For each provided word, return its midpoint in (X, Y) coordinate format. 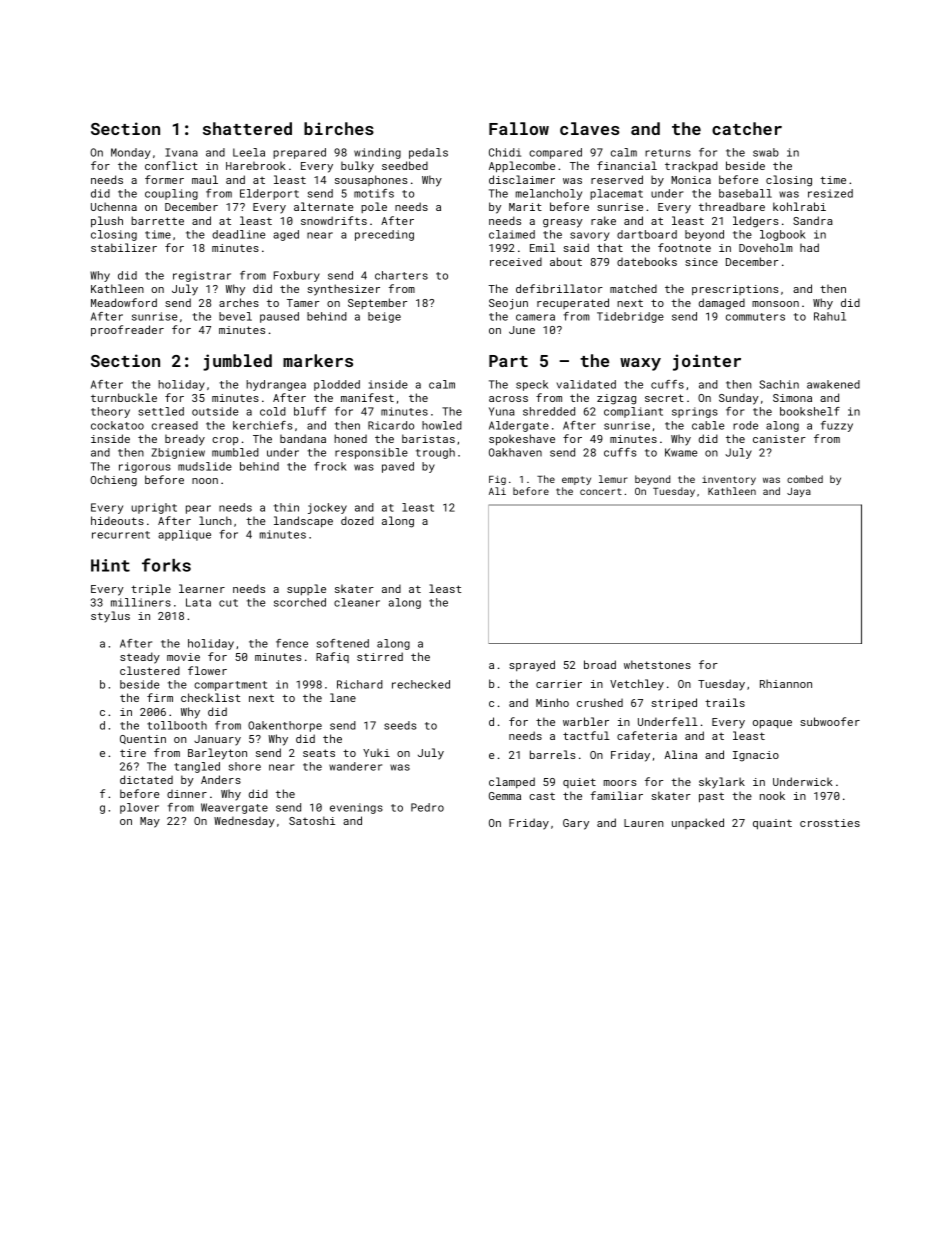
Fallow (519, 128)
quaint (772, 824)
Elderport (269, 194)
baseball (745, 193)
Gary (576, 824)
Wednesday (244, 822)
